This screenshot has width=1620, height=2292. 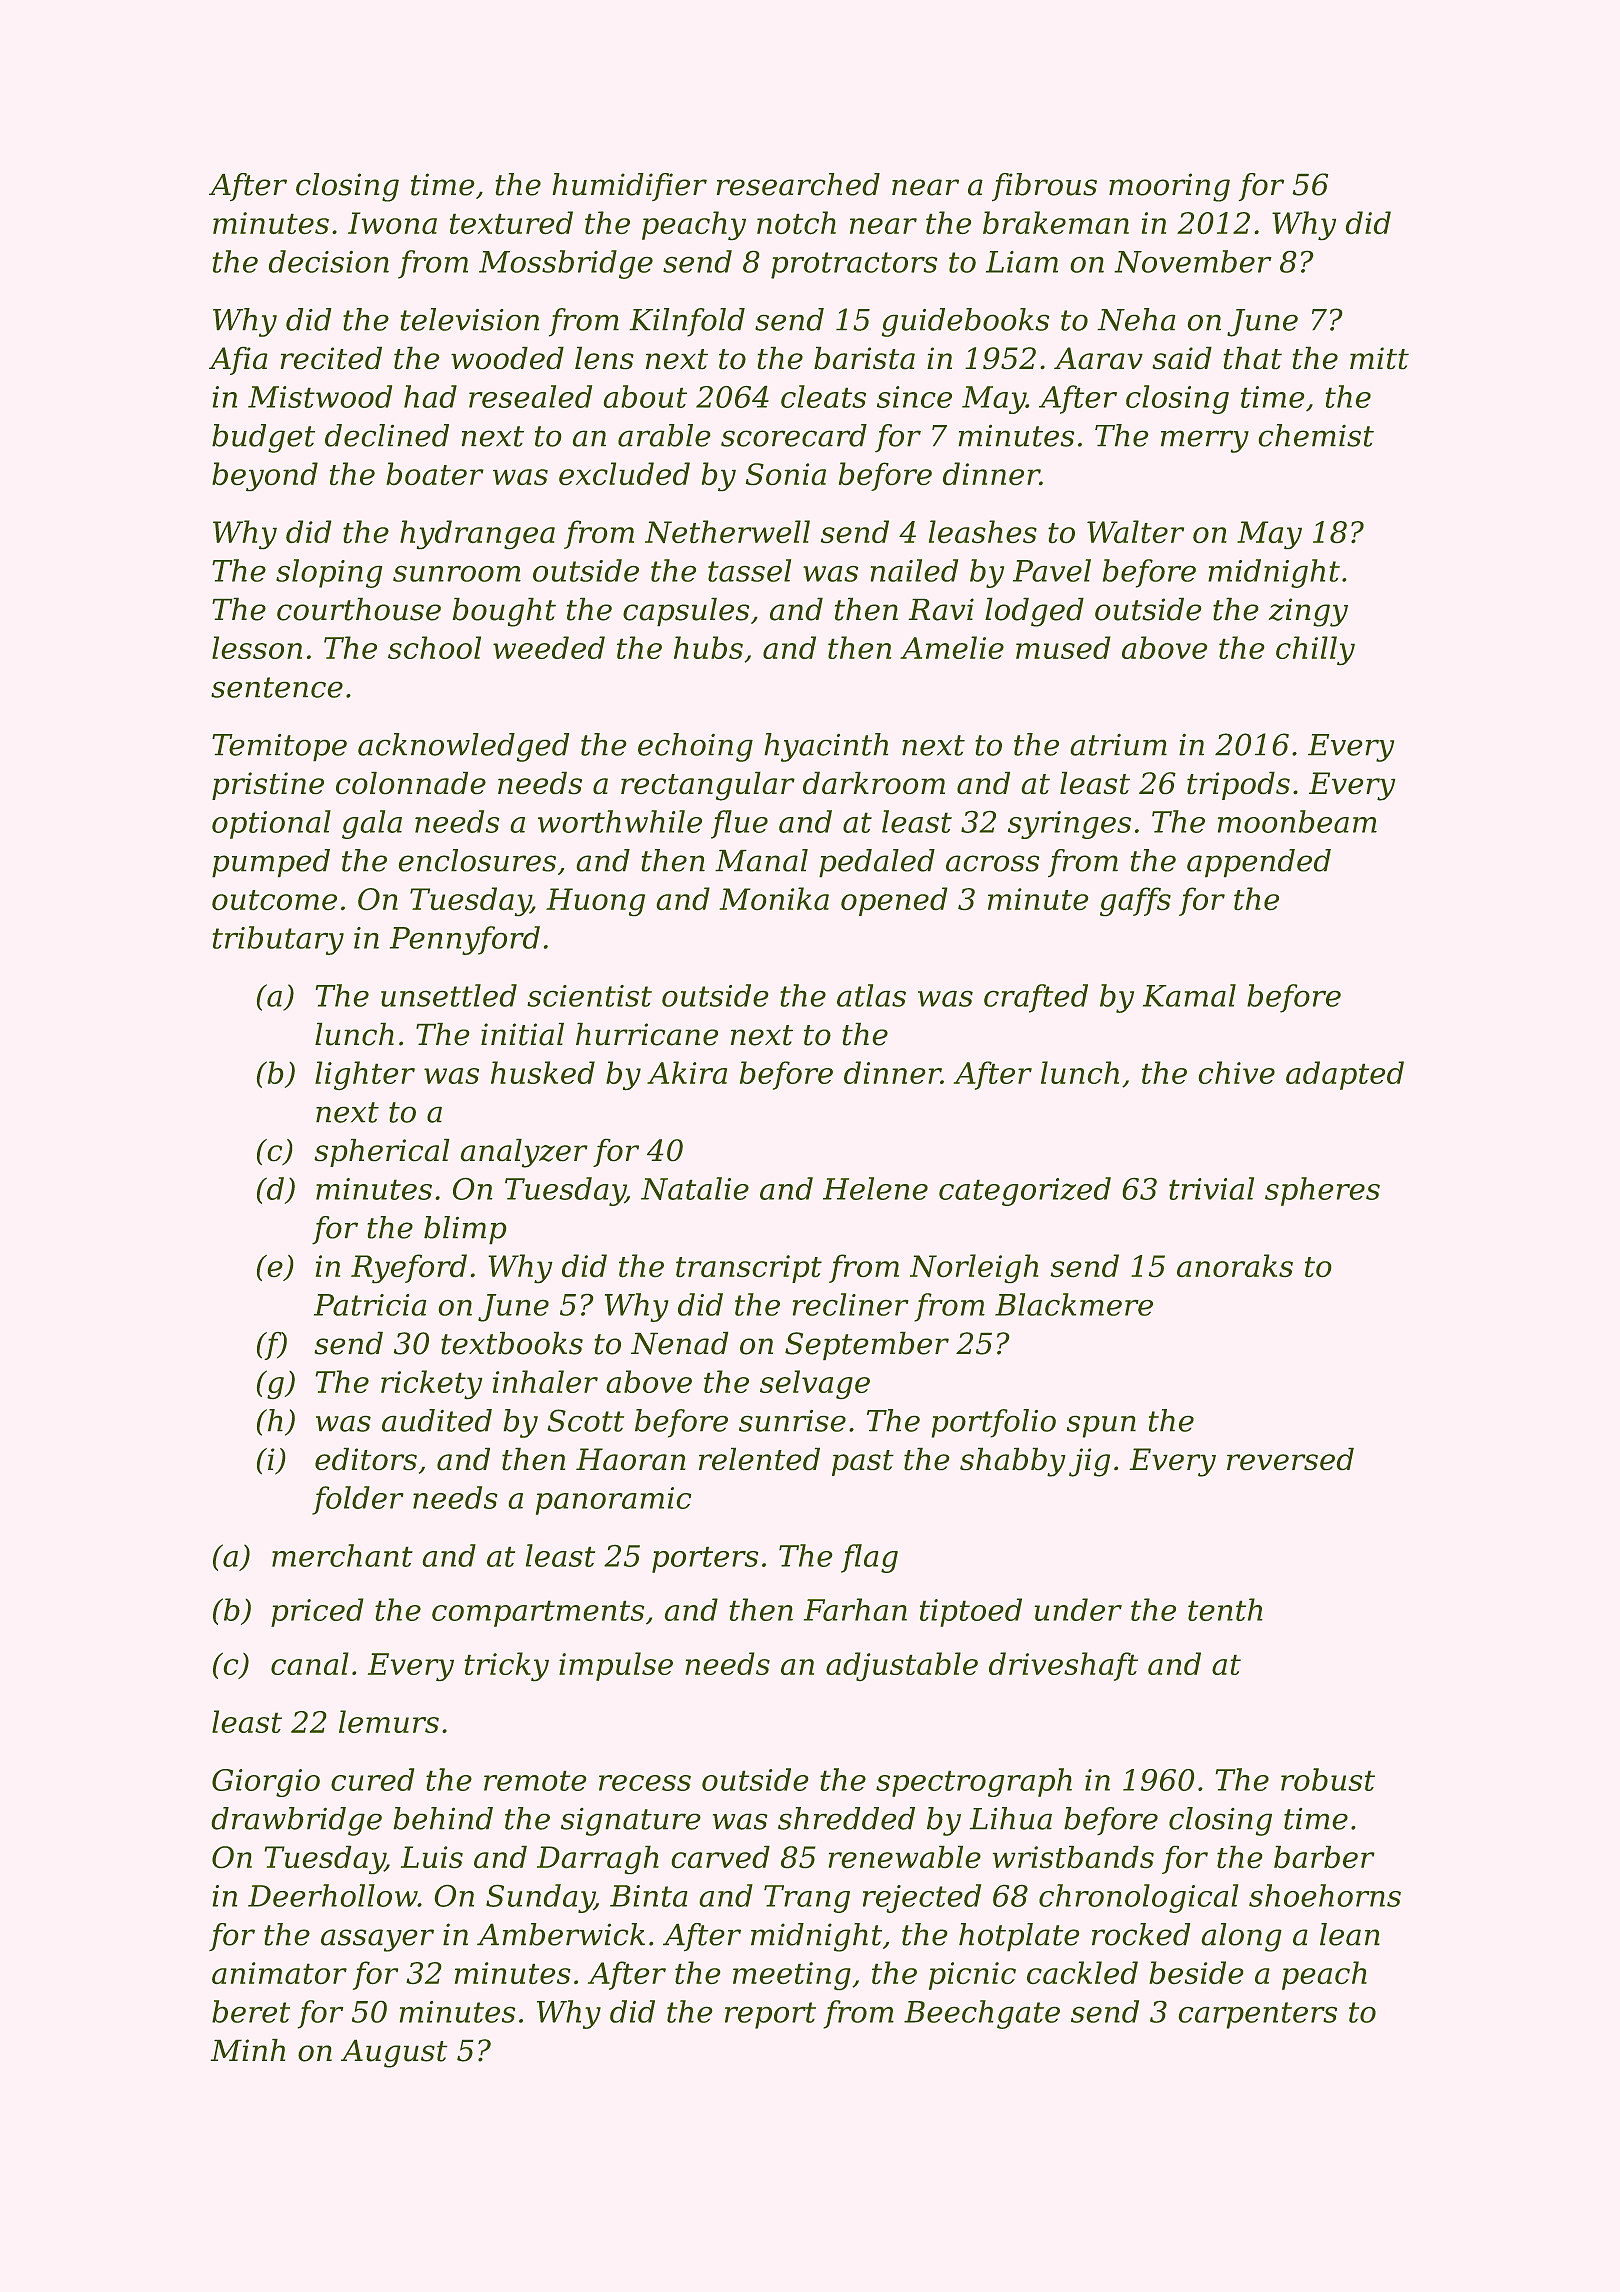 I want to click on spheres, so click(x=1322, y=1191).
